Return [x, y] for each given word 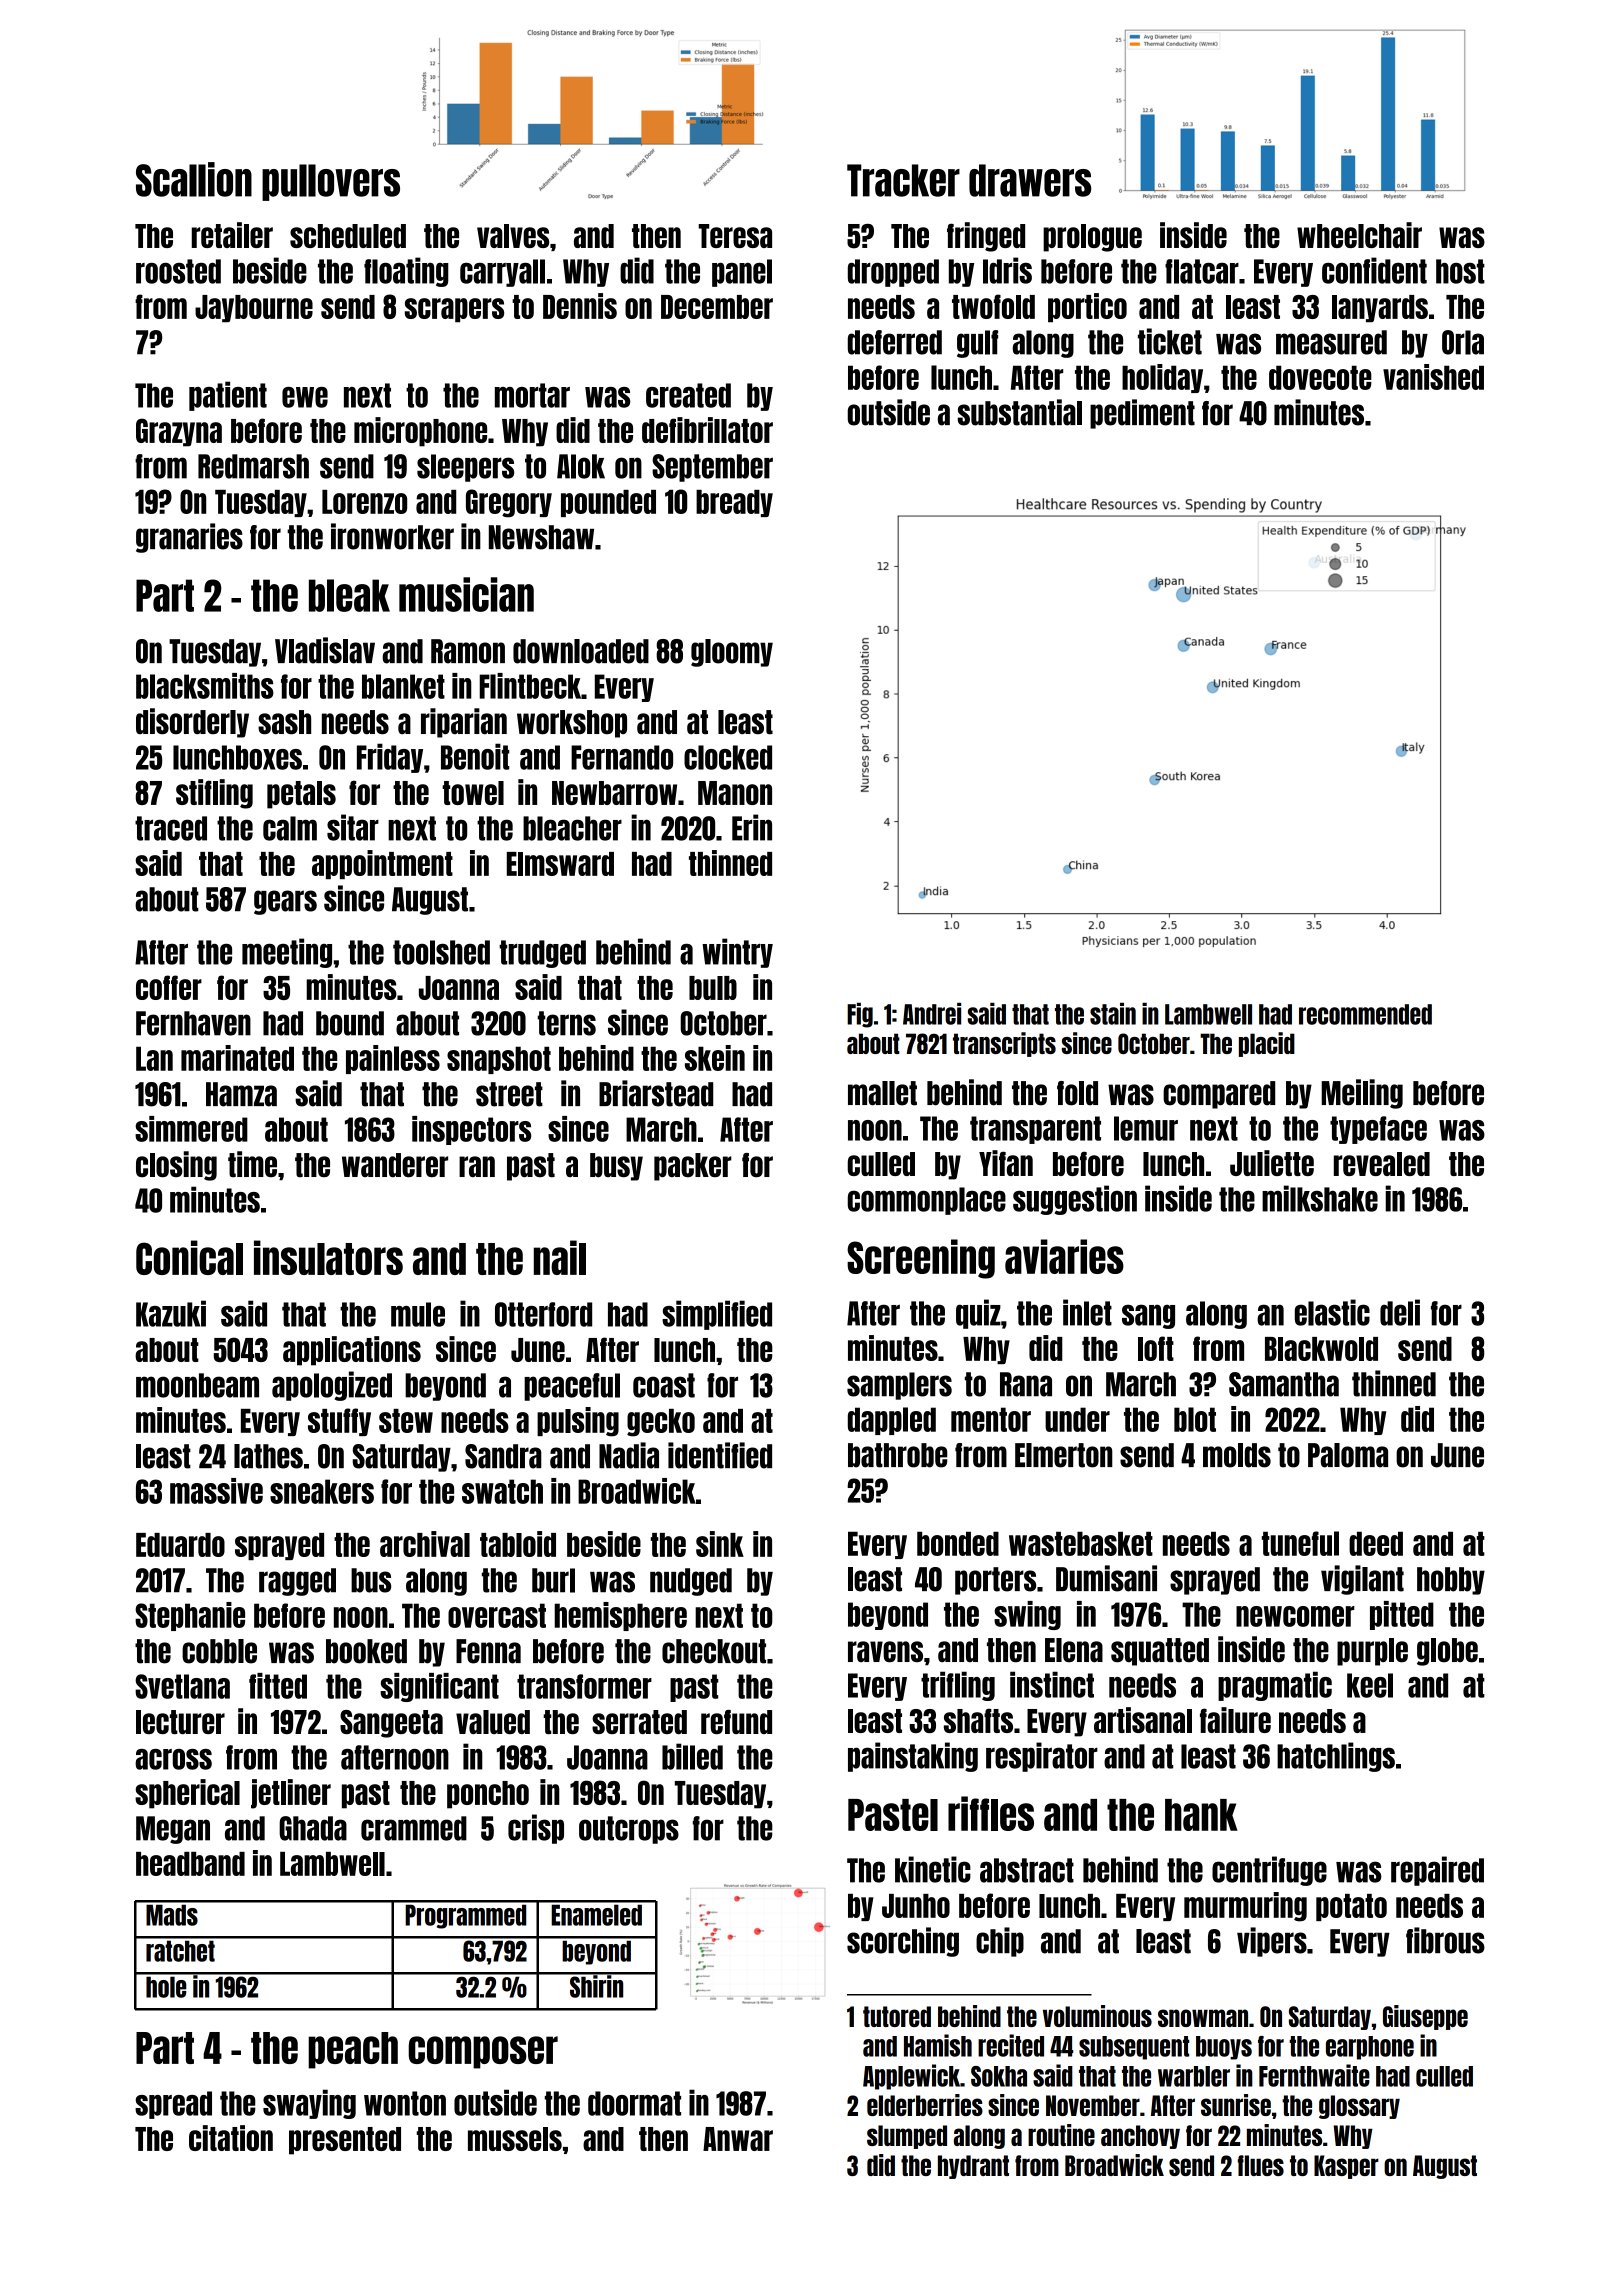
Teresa [735, 236]
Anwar [738, 2139]
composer [483, 2052]
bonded [958, 1544]
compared [1219, 1095]
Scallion [194, 179]
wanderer [395, 1165]
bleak [349, 595]
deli [1400, 1312]
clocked [728, 757]
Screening [921, 1259]
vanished [1433, 377]
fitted [278, 1686]
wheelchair [1359, 235]
